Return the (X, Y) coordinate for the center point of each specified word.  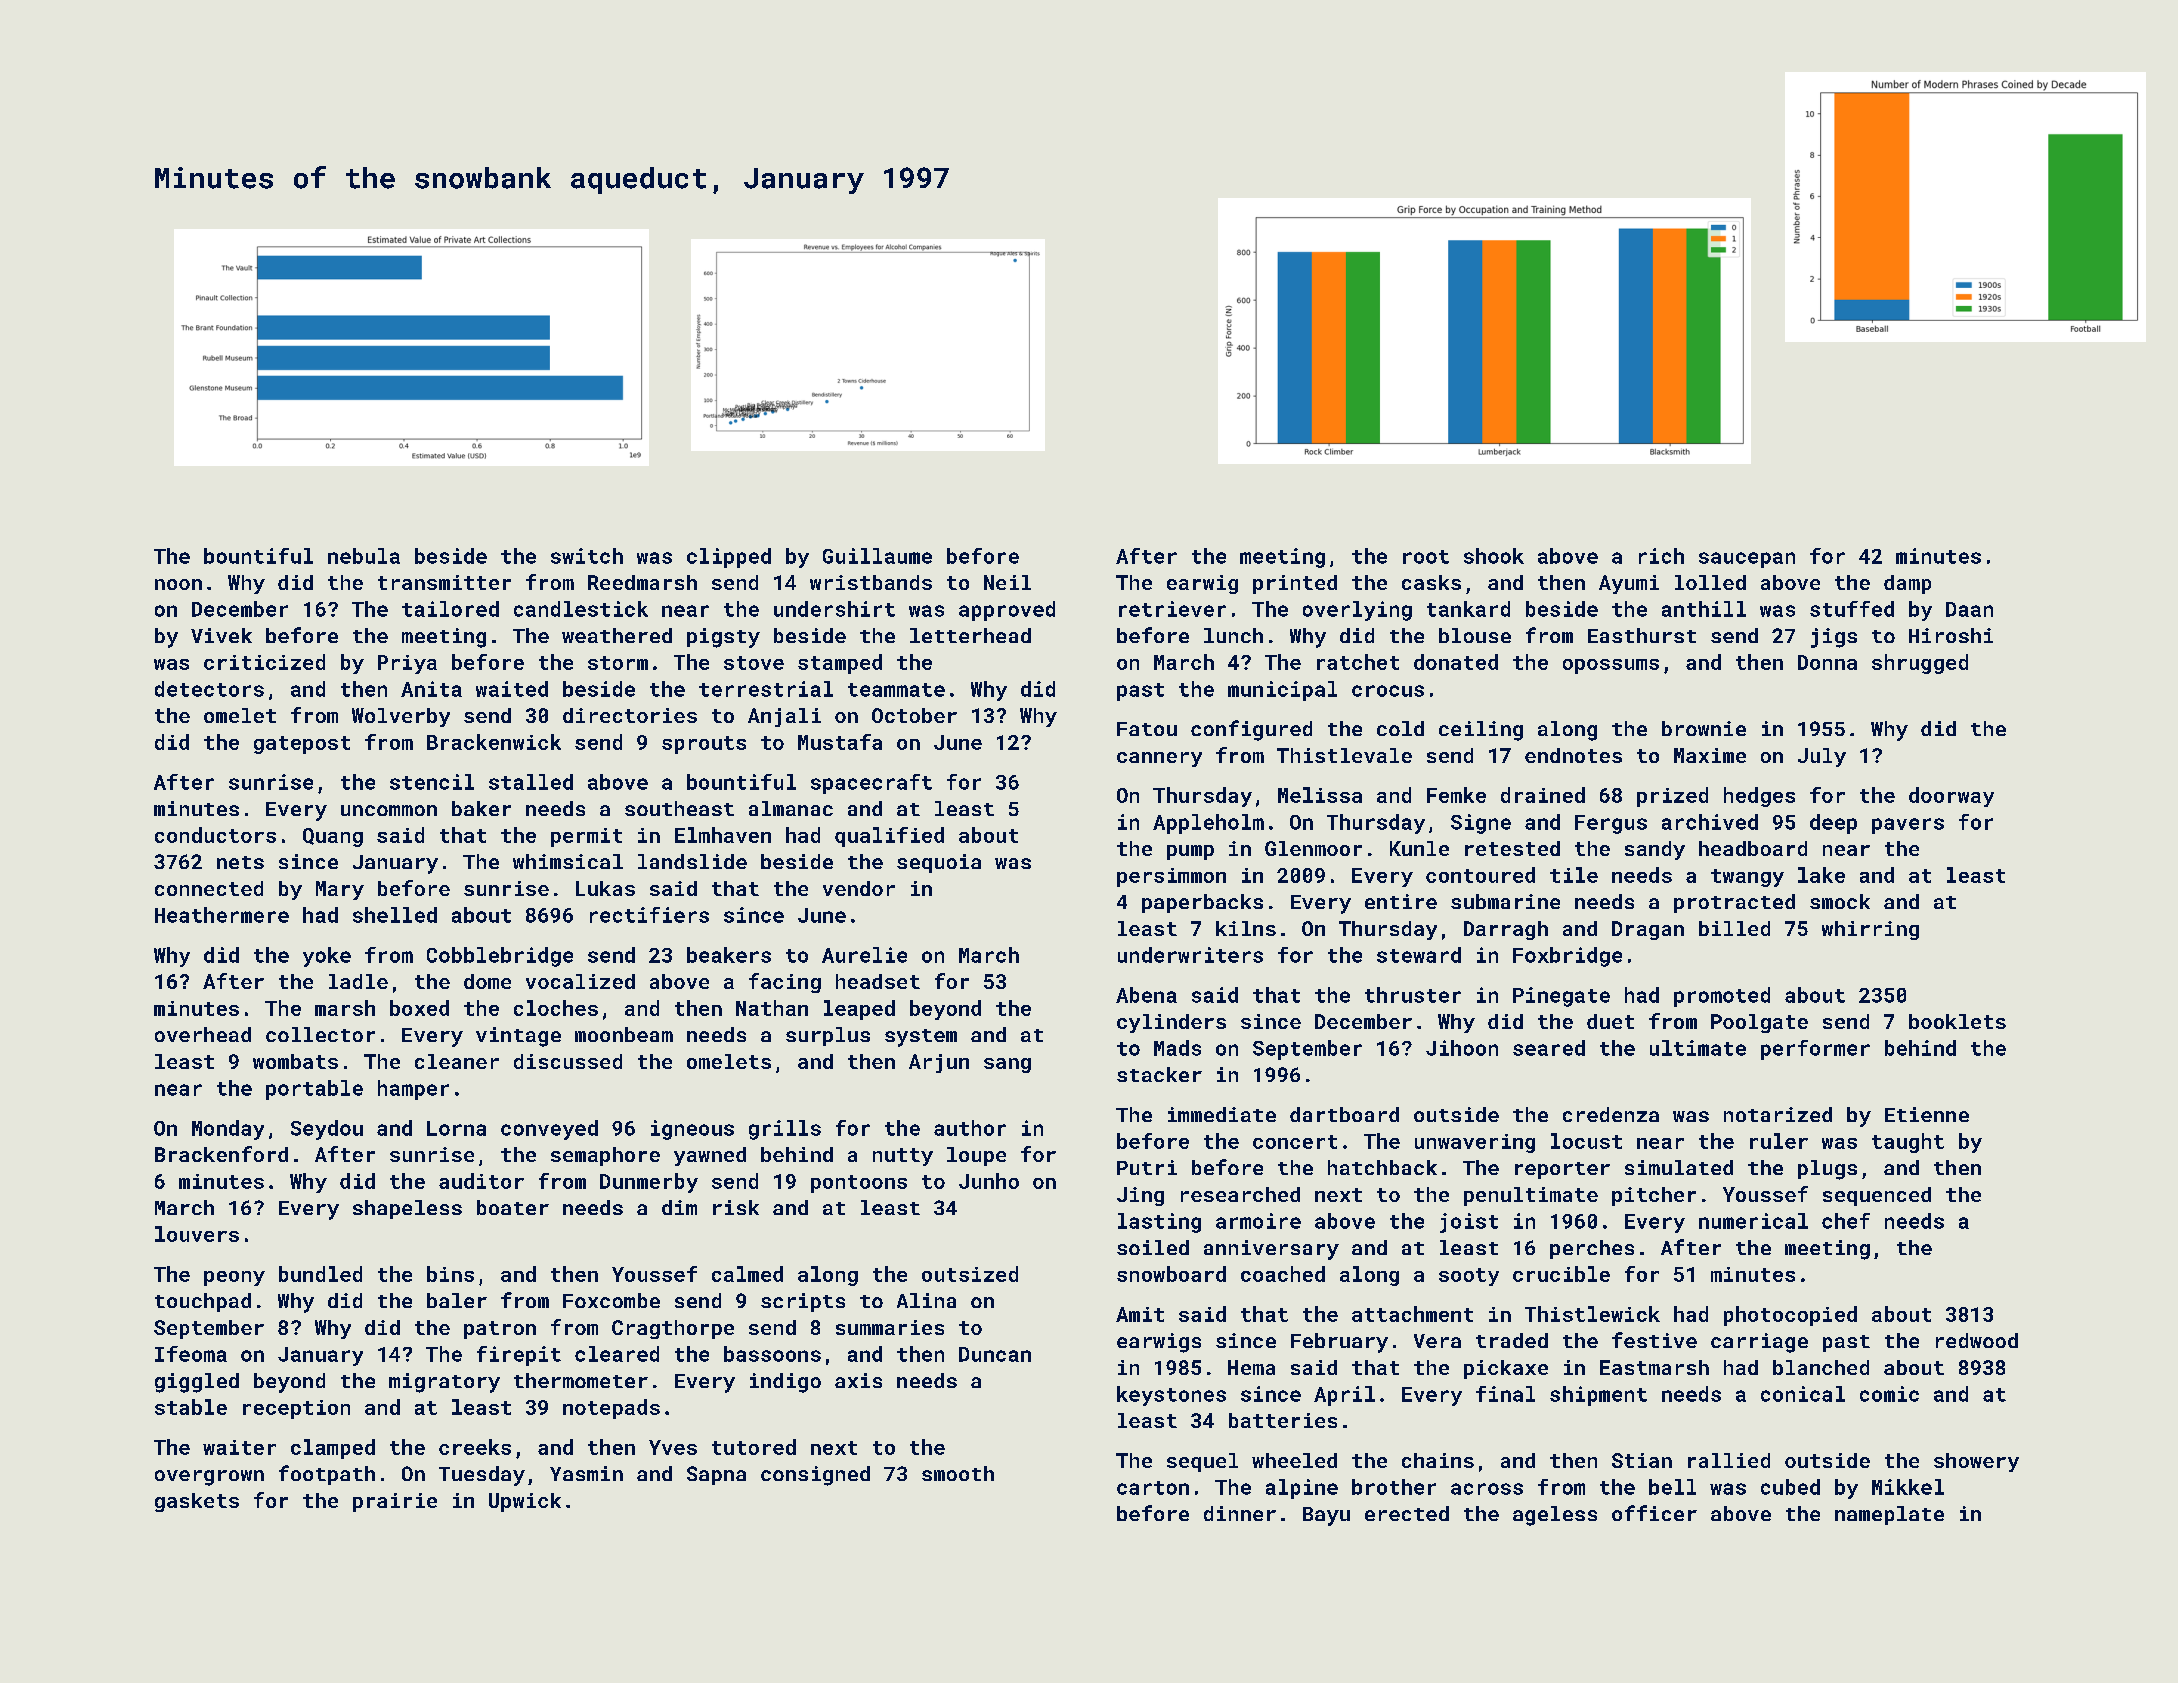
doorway (1951, 797)
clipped (729, 558)
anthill (1704, 609)
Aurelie (864, 955)
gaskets (197, 1502)
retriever (1172, 609)
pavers (1908, 826)
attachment (1412, 1314)
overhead (203, 1034)
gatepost (302, 745)
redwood (1977, 1340)
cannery (1159, 759)
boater (513, 1207)
